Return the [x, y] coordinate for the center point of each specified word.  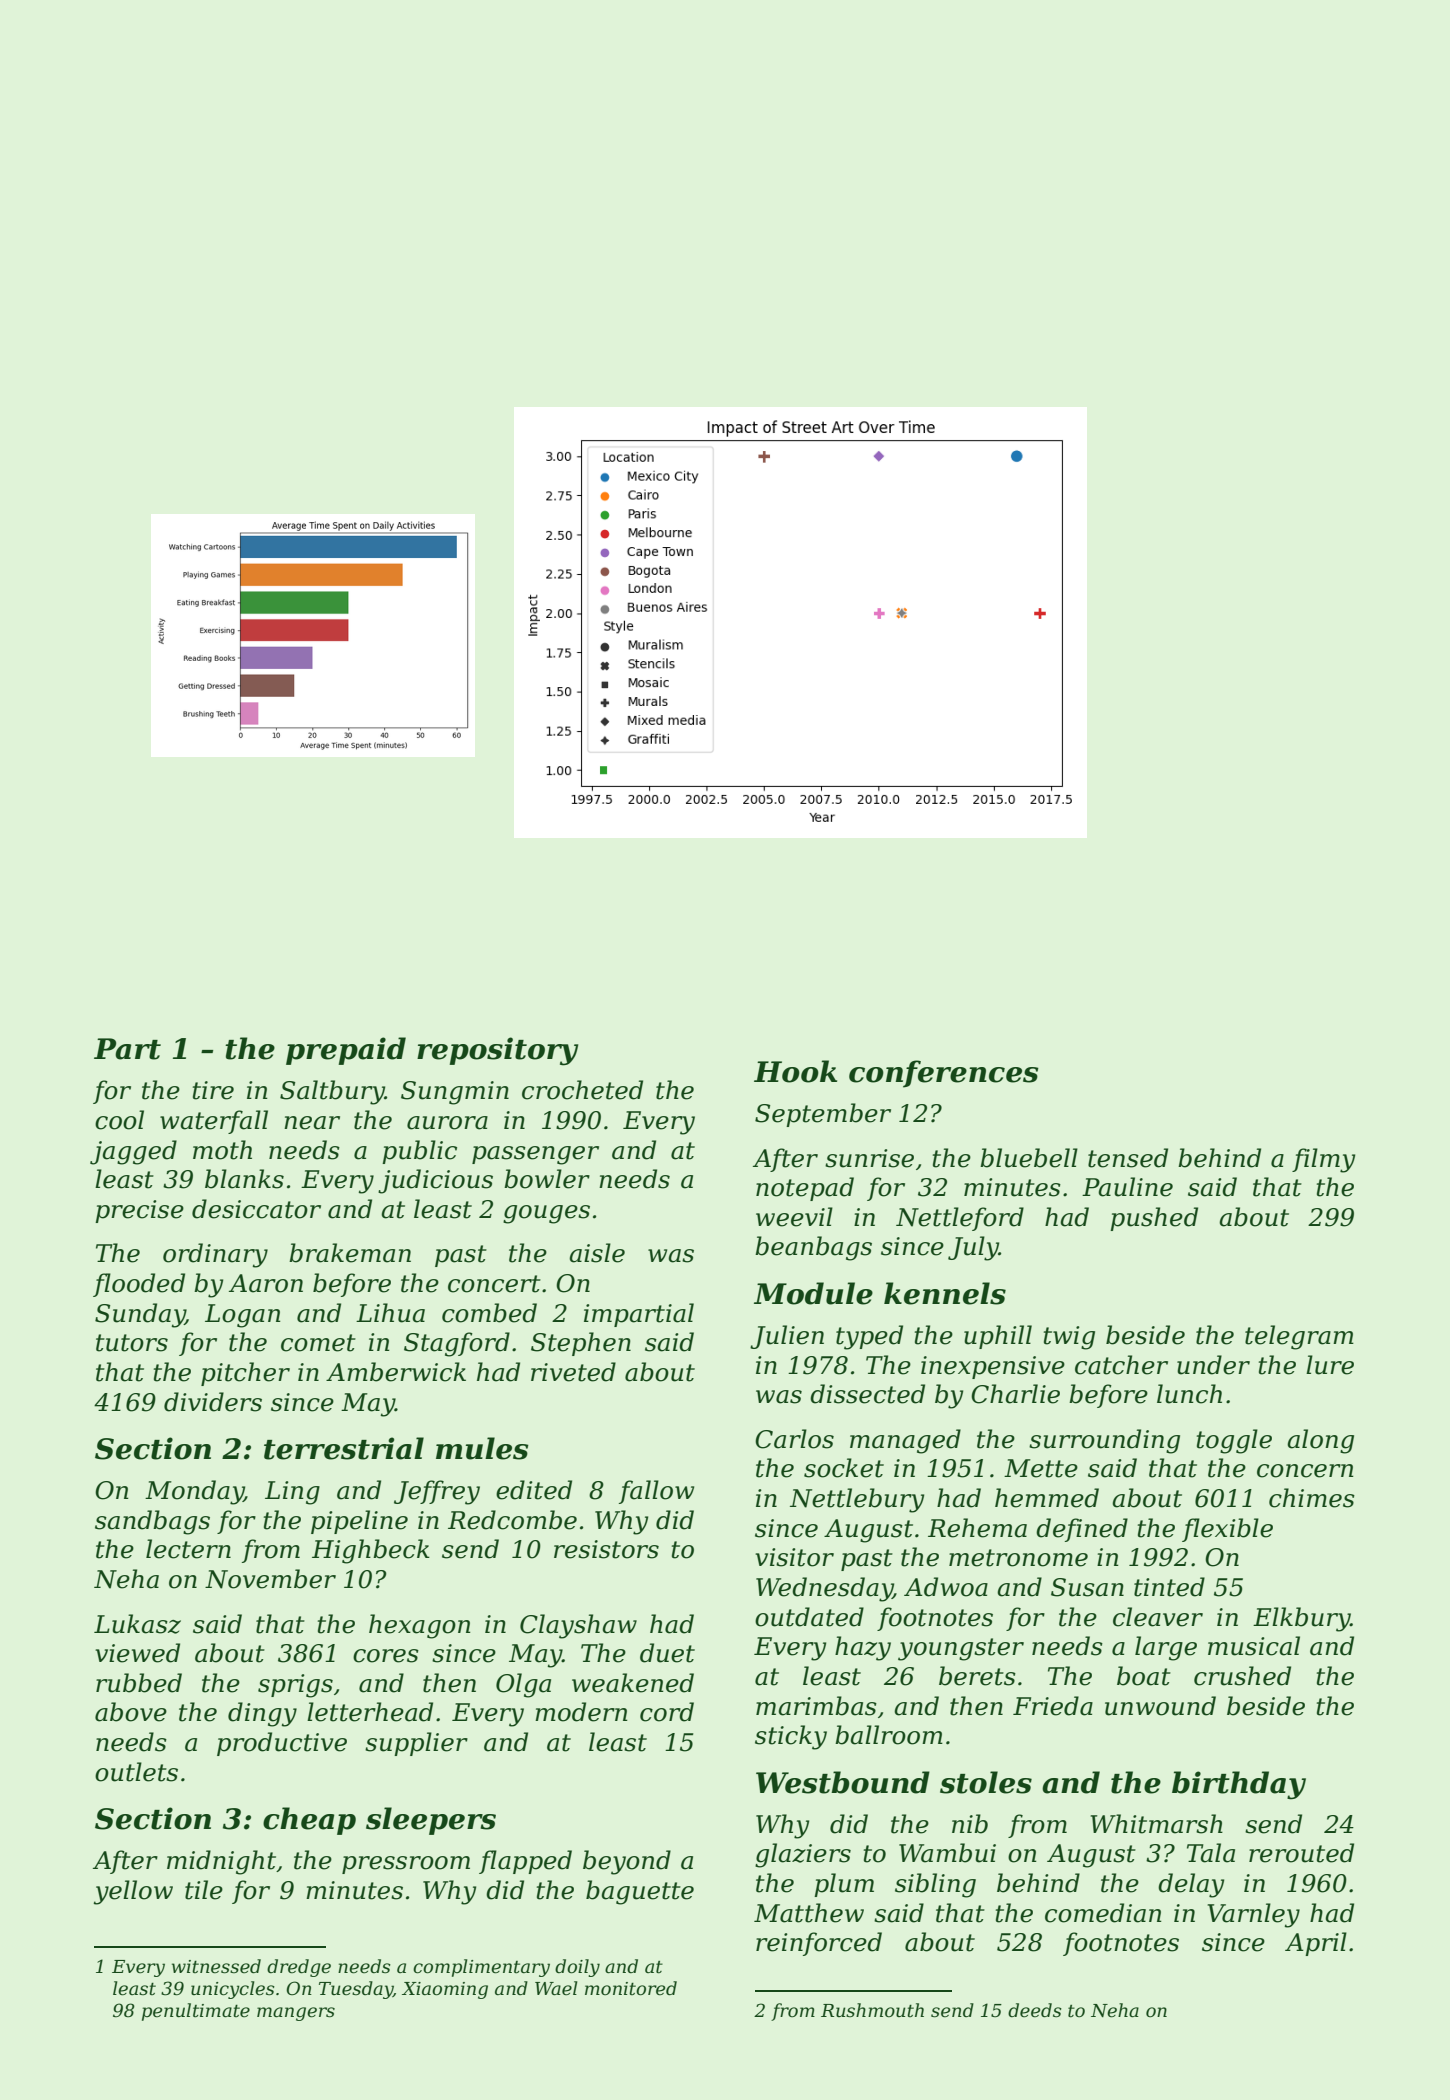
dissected [867, 1394]
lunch [1189, 1394]
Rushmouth [872, 2010]
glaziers [803, 1855]
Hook [795, 1071]
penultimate [196, 2012]
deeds [1035, 2010]
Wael [556, 1988]
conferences [944, 1074]
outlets [136, 1772]
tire [213, 1090]
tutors [132, 1343]
